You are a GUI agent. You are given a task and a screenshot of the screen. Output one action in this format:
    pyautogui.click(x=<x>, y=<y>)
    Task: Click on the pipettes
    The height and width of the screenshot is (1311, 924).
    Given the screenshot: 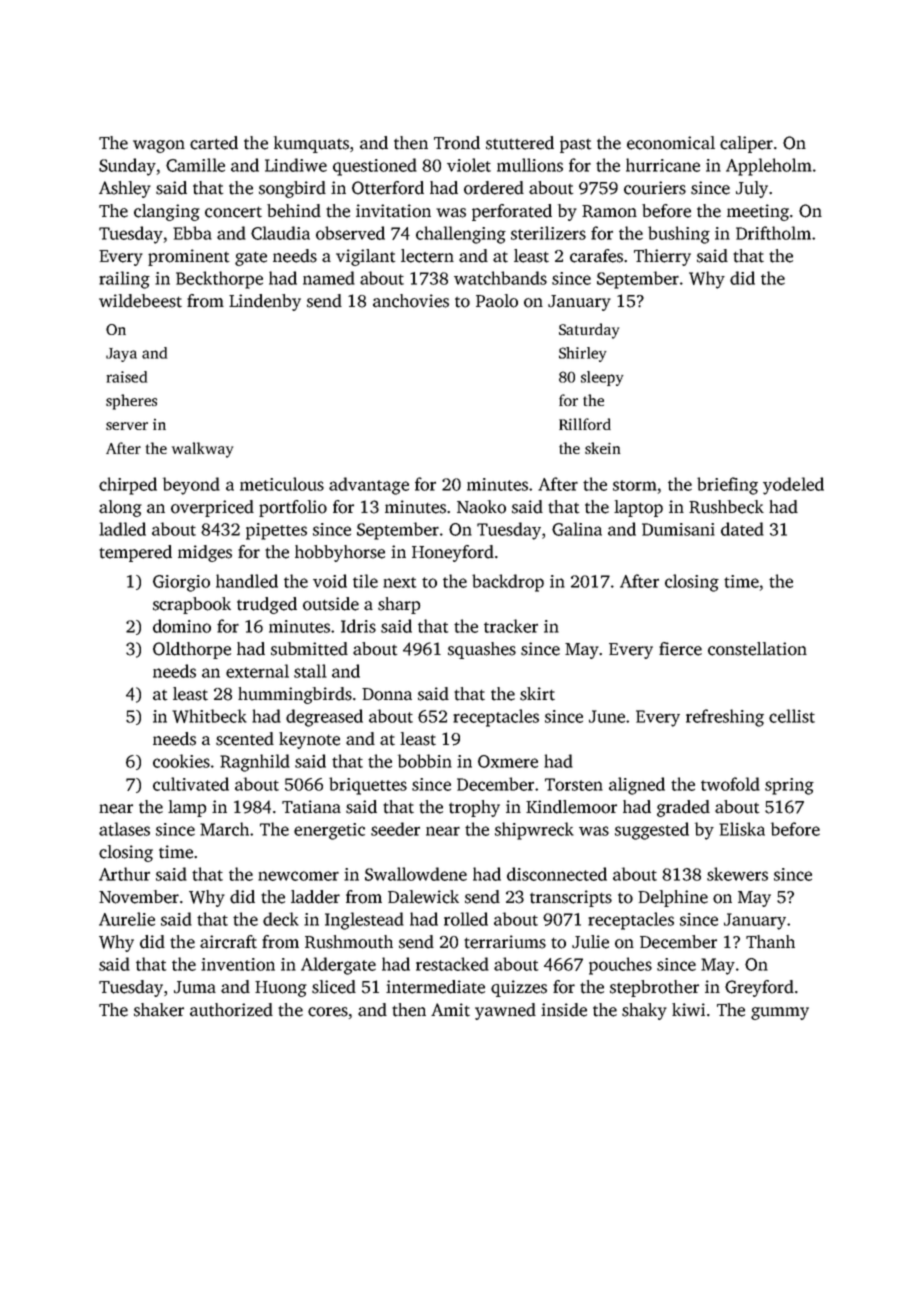 What is the action you would take?
    pyautogui.click(x=276, y=531)
